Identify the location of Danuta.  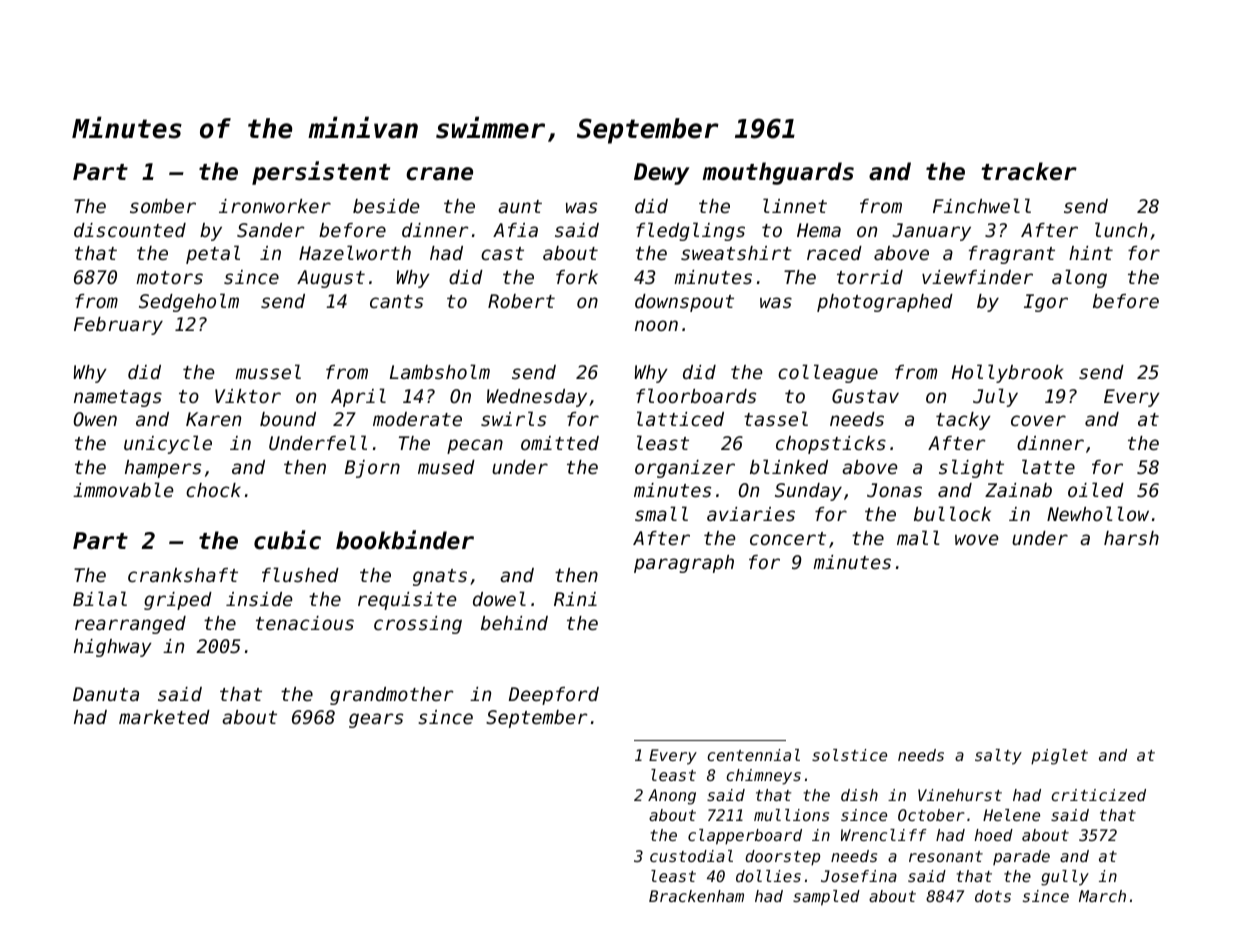
(106, 694).
